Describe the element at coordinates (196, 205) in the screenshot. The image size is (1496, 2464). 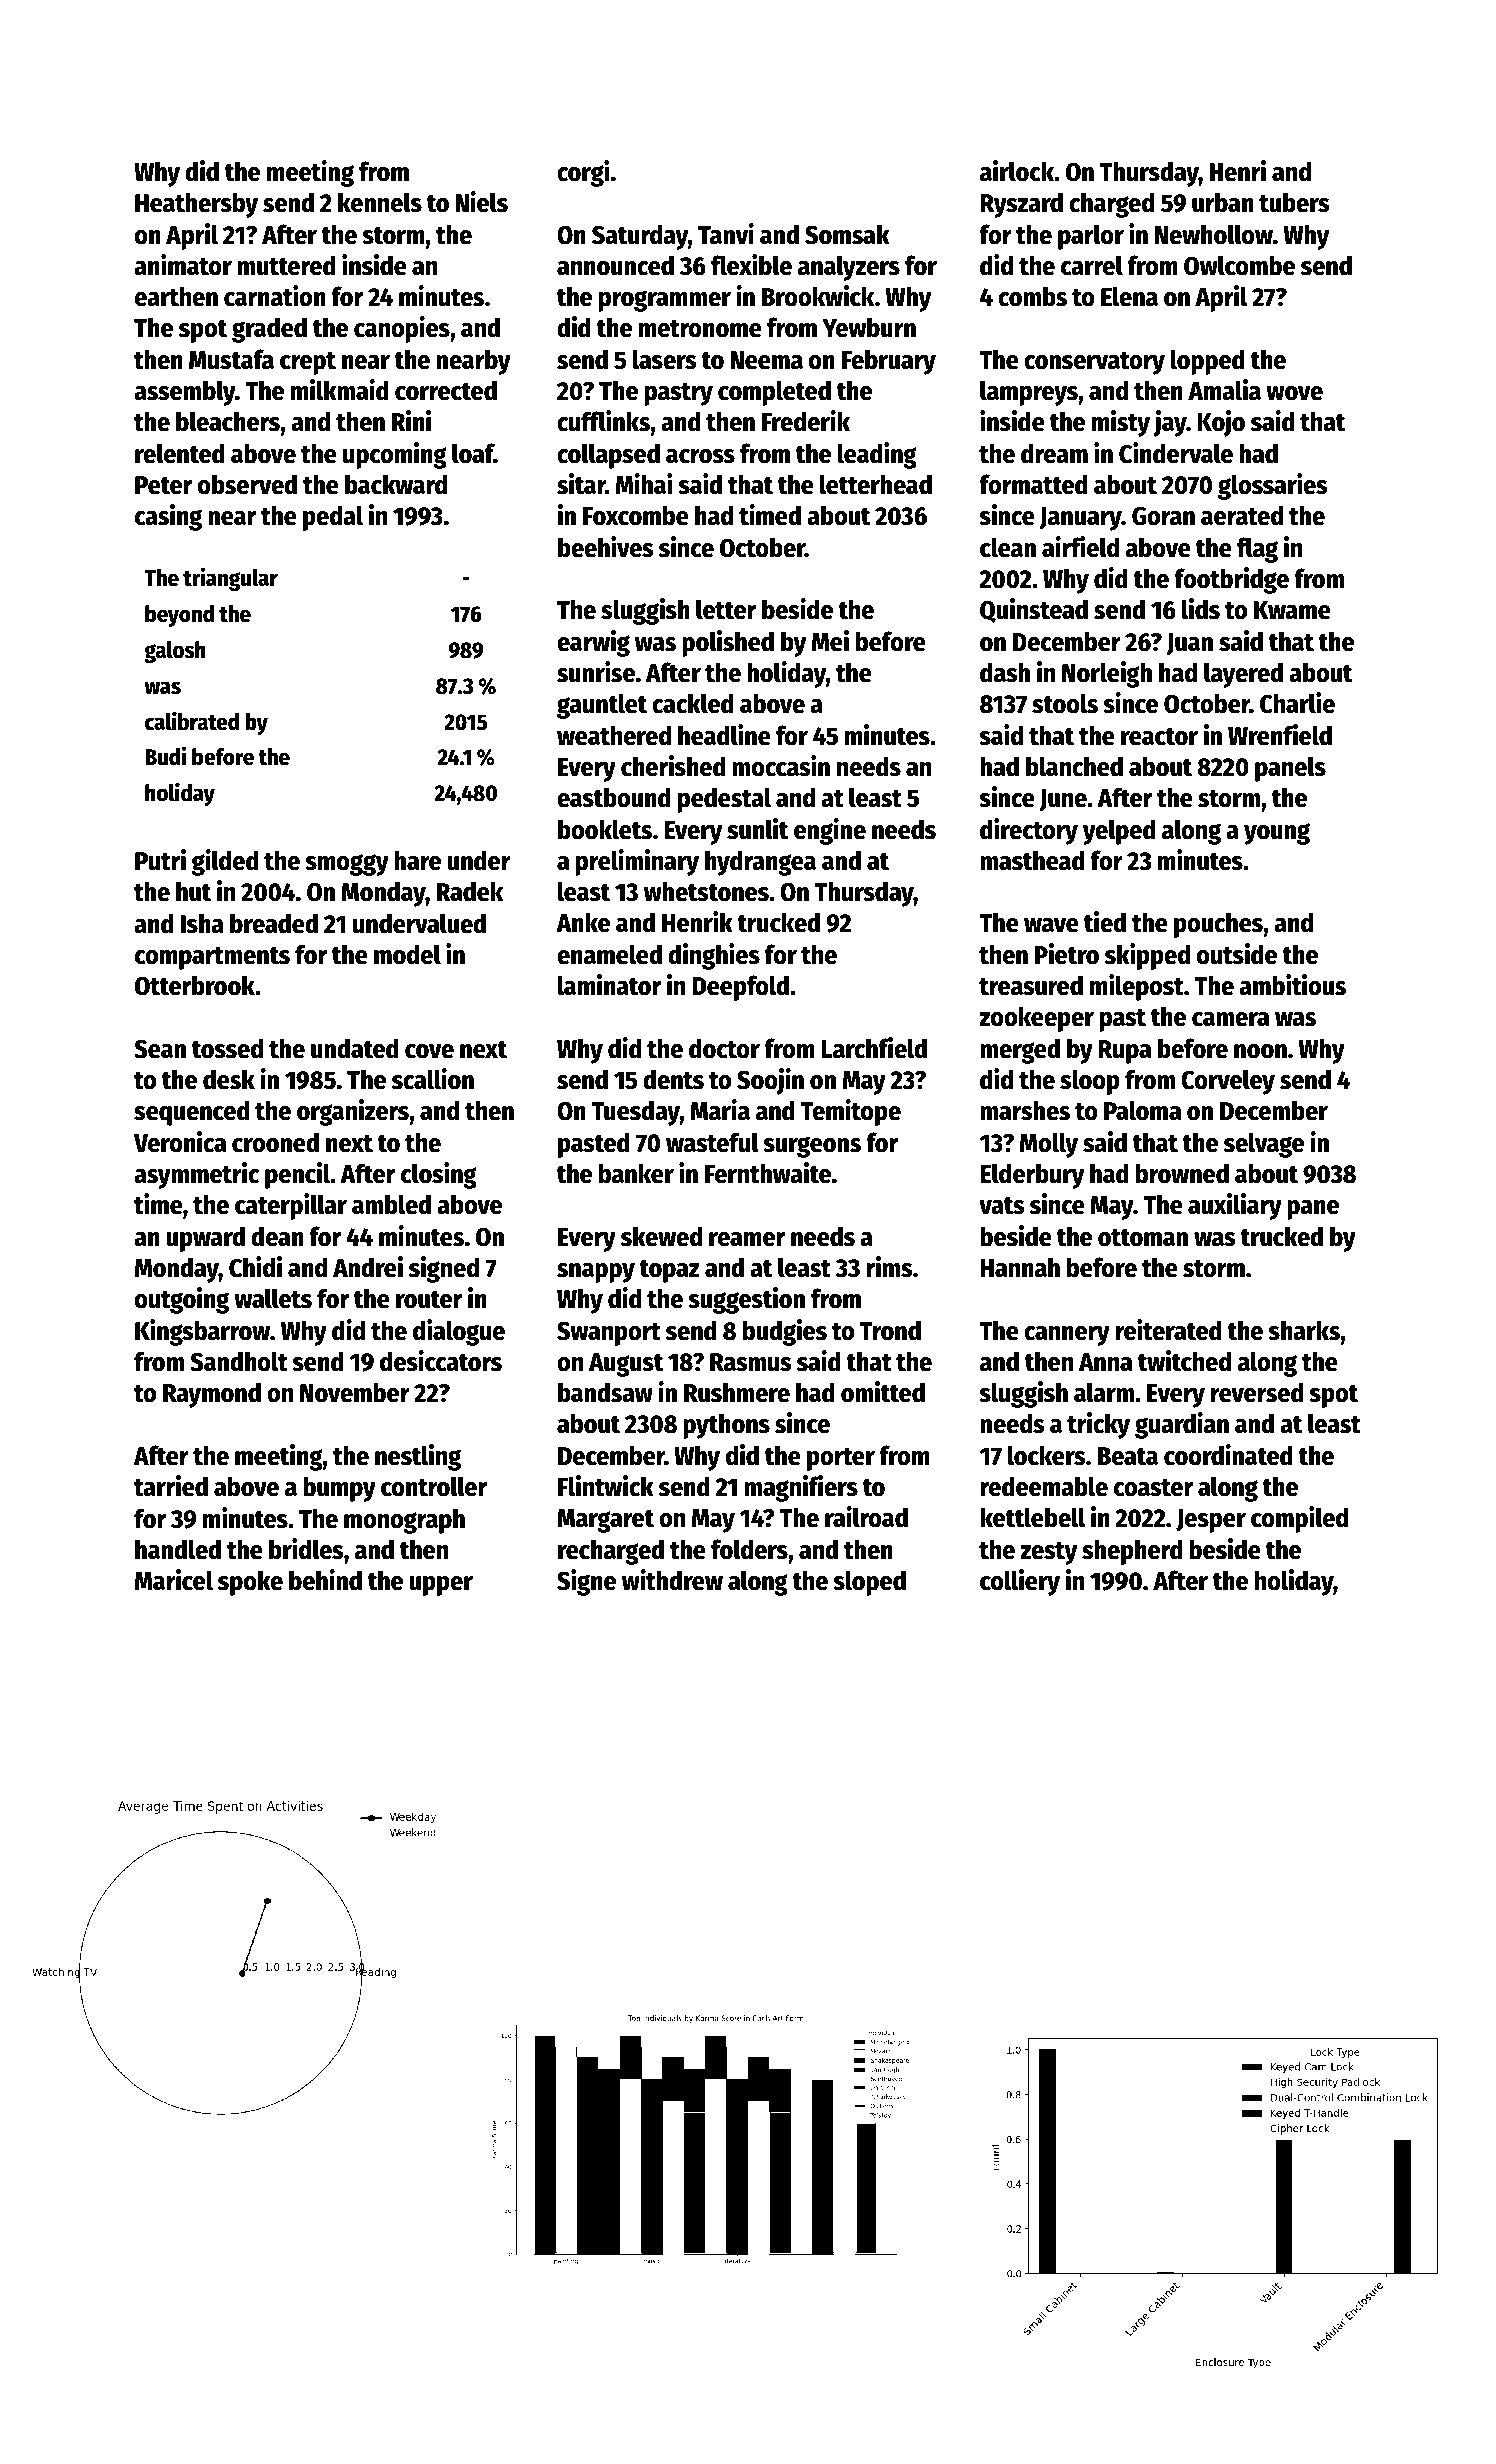
I see `Heathersby` at that location.
